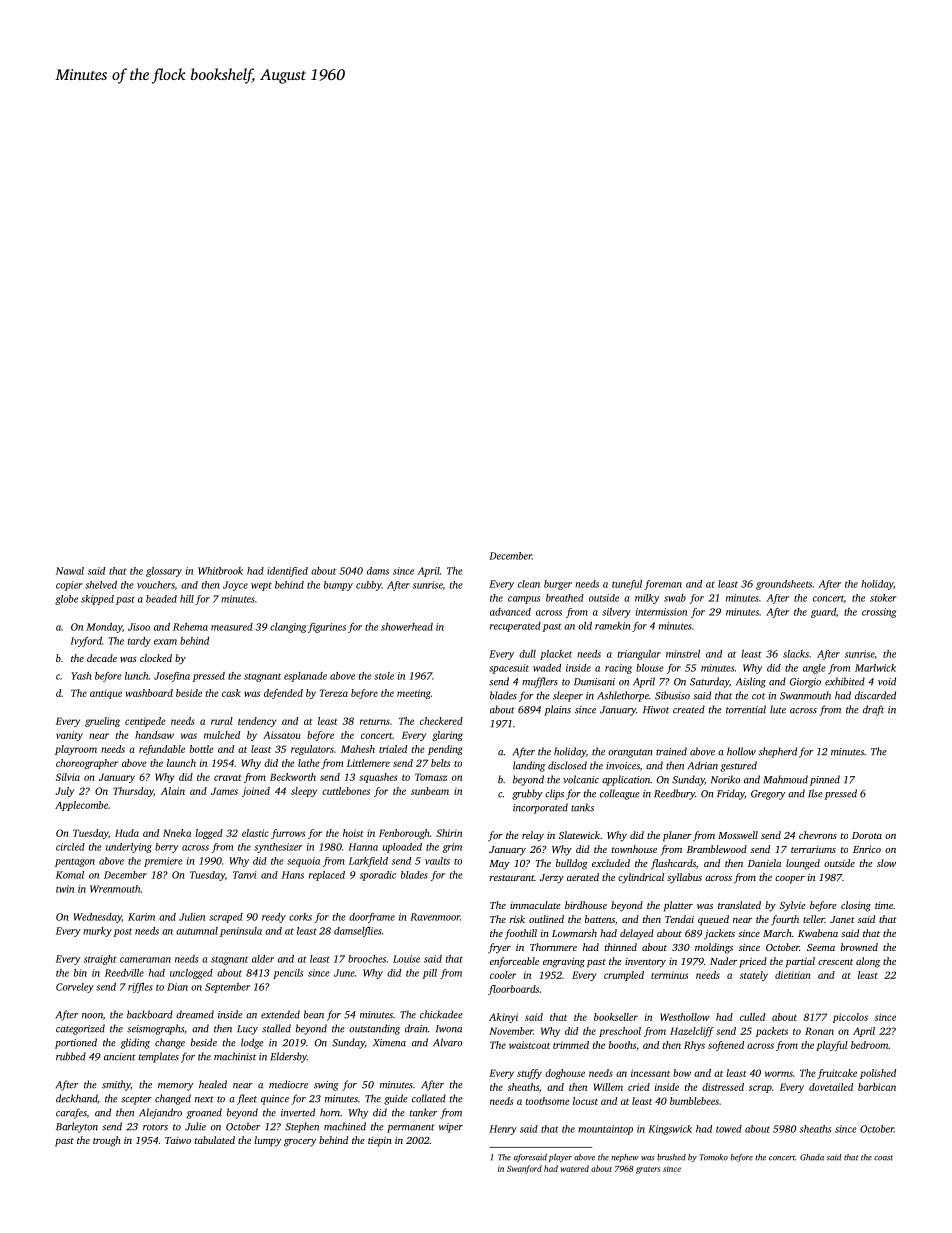  What do you see at coordinates (779, 1074) in the page?
I see `worms` at bounding box center [779, 1074].
